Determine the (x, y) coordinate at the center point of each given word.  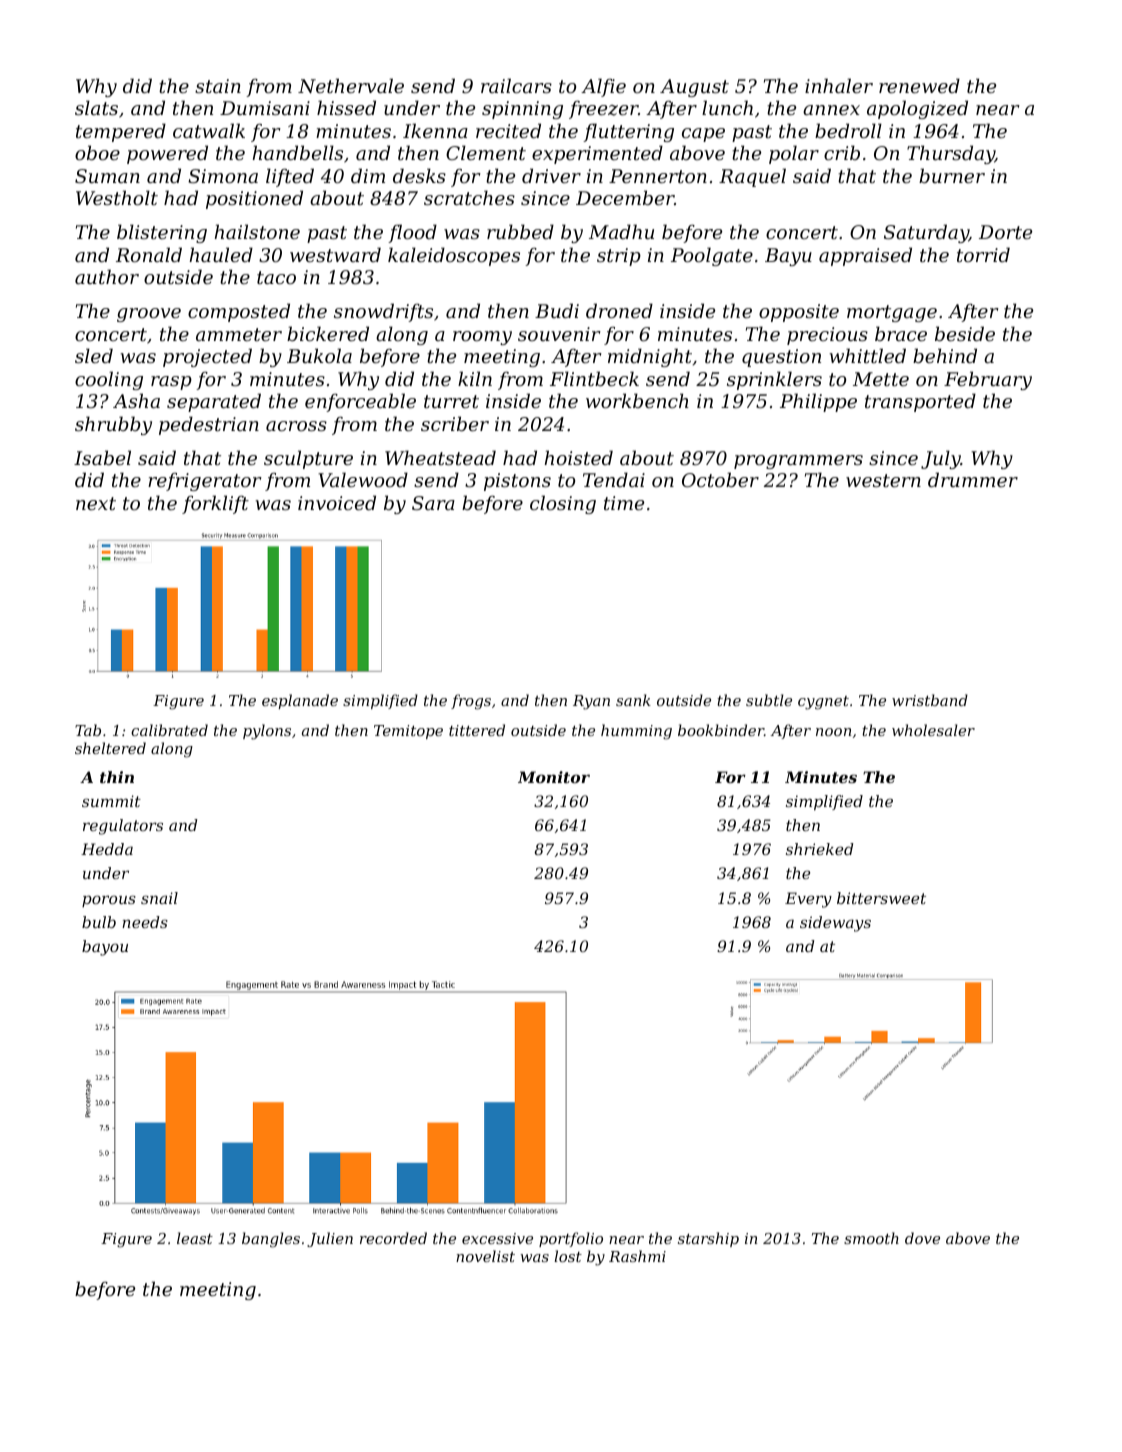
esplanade (300, 701)
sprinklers (774, 380)
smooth (871, 1238)
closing (563, 504)
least (195, 1238)
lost (568, 1256)
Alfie (603, 87)
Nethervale (351, 86)
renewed (919, 85)
